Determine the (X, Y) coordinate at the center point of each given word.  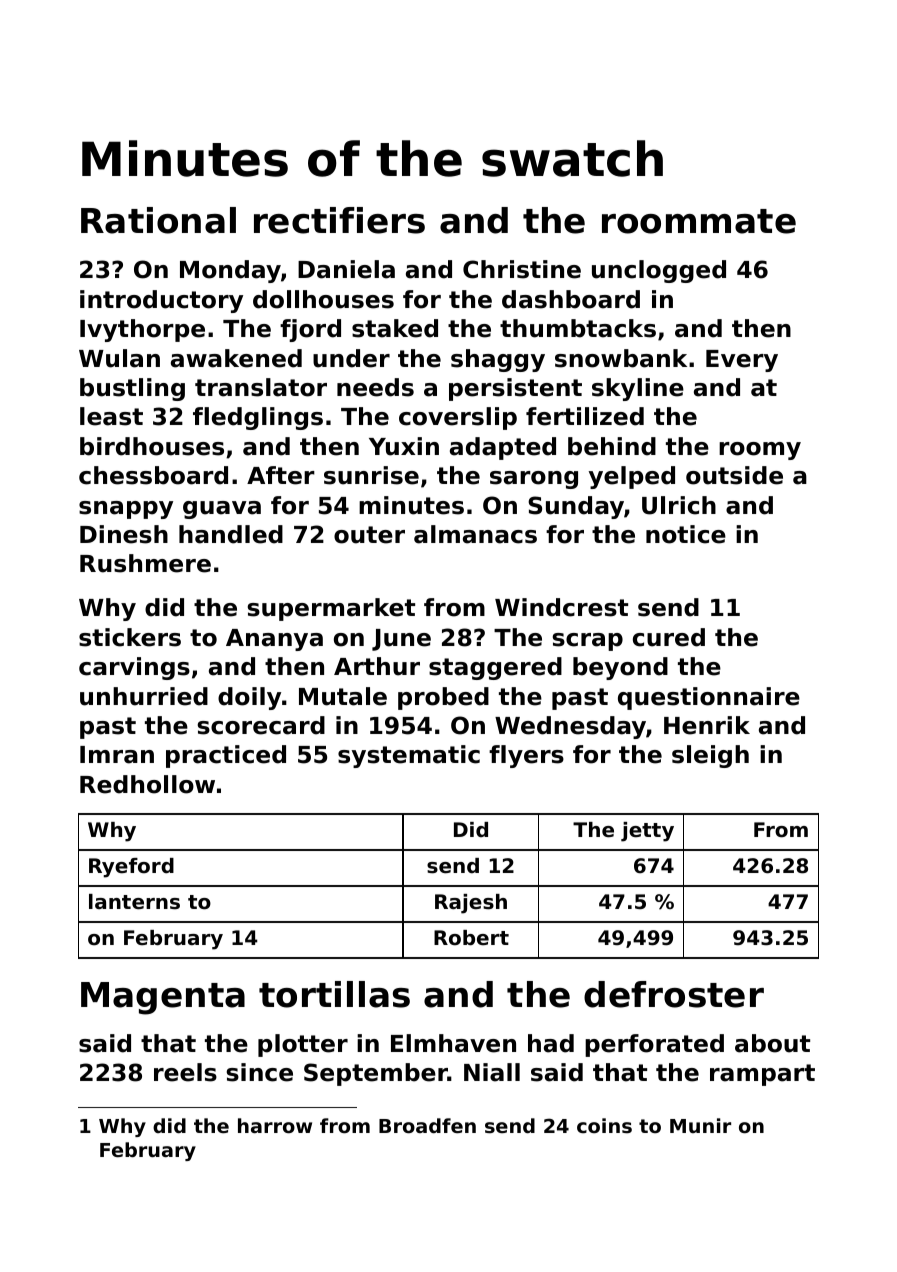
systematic (409, 756)
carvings (134, 668)
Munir (700, 1125)
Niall (492, 1072)
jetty (647, 832)
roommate (699, 221)
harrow (275, 1125)
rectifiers (339, 220)
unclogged (659, 271)
